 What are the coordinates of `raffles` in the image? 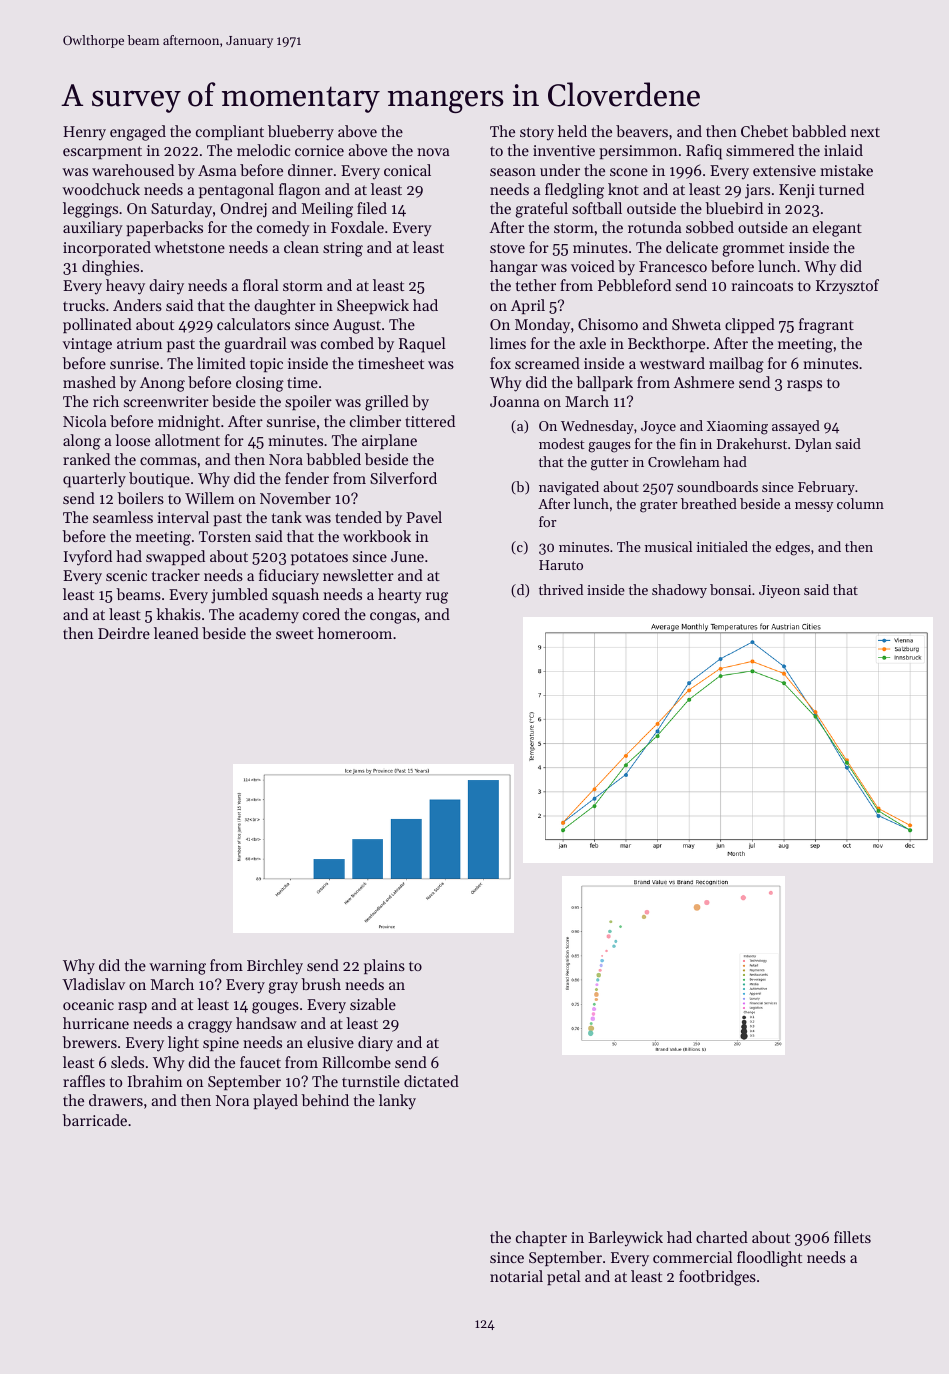 It's located at (84, 1081).
